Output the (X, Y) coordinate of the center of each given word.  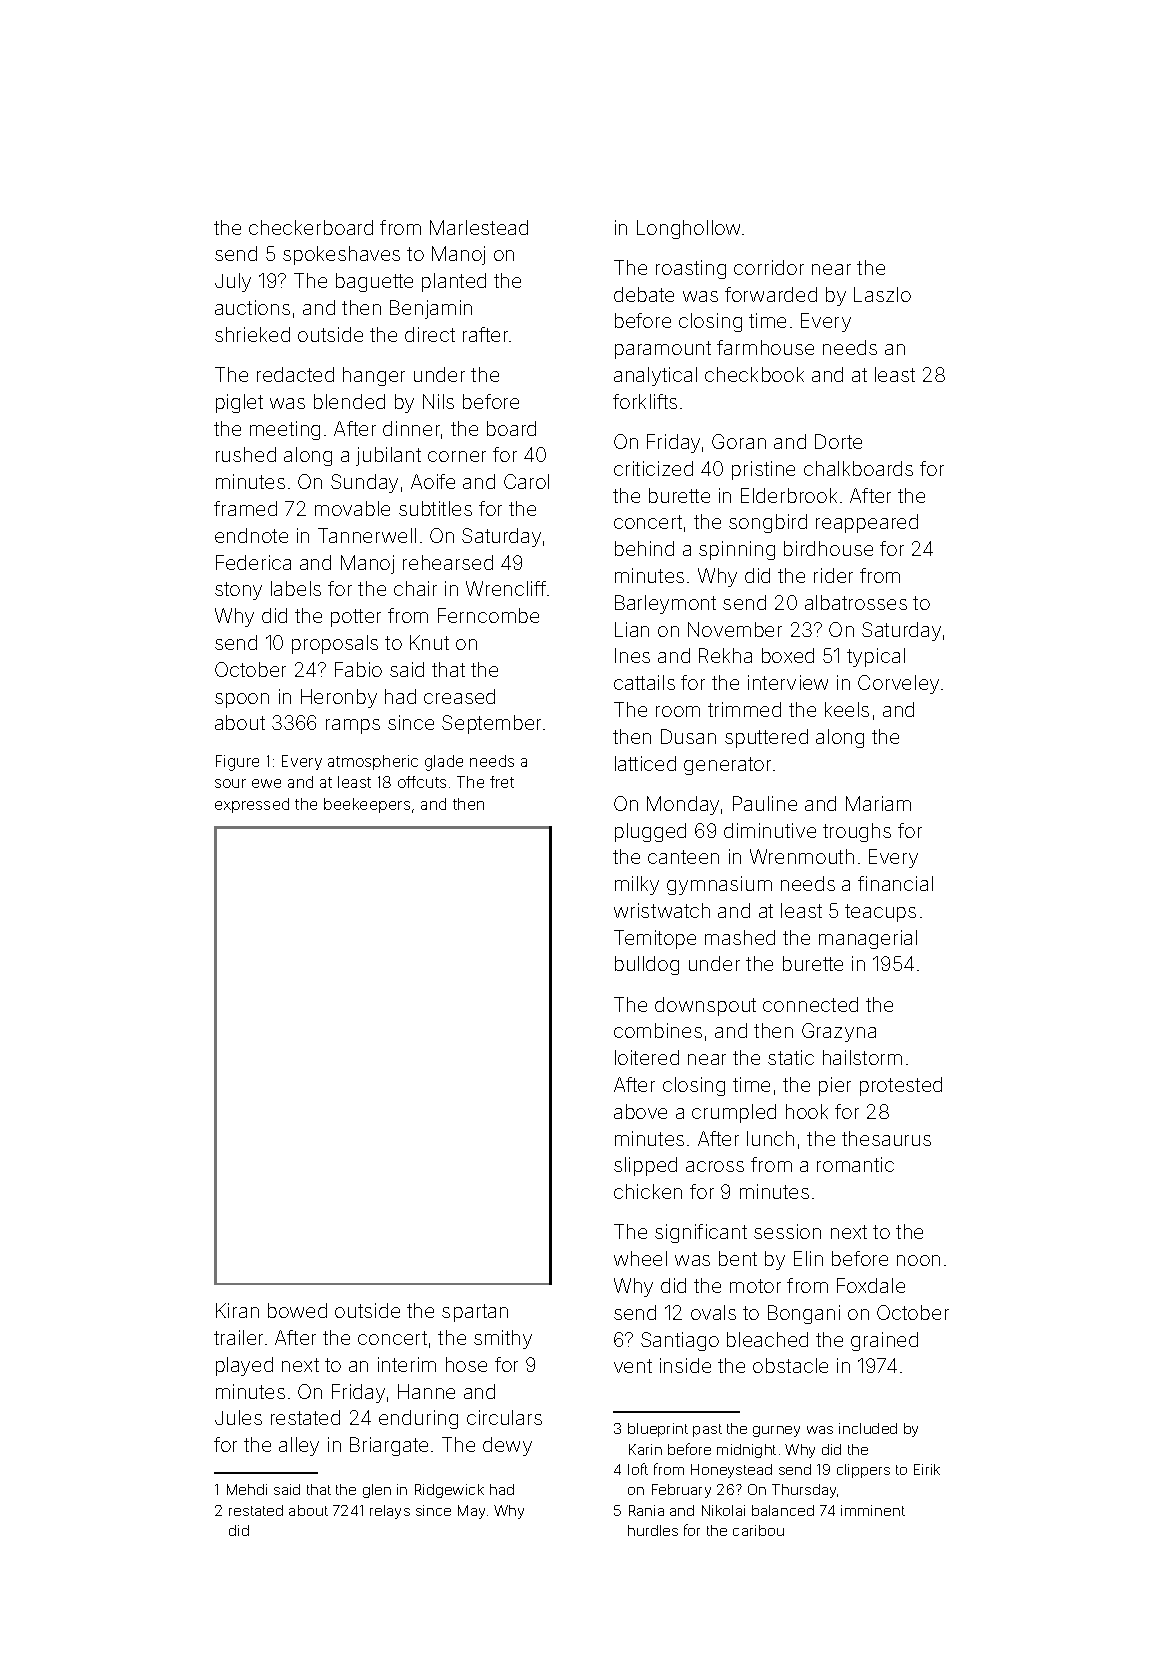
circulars (504, 1417)
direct (430, 334)
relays (390, 1512)
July (233, 282)
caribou (758, 1530)
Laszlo (882, 294)
